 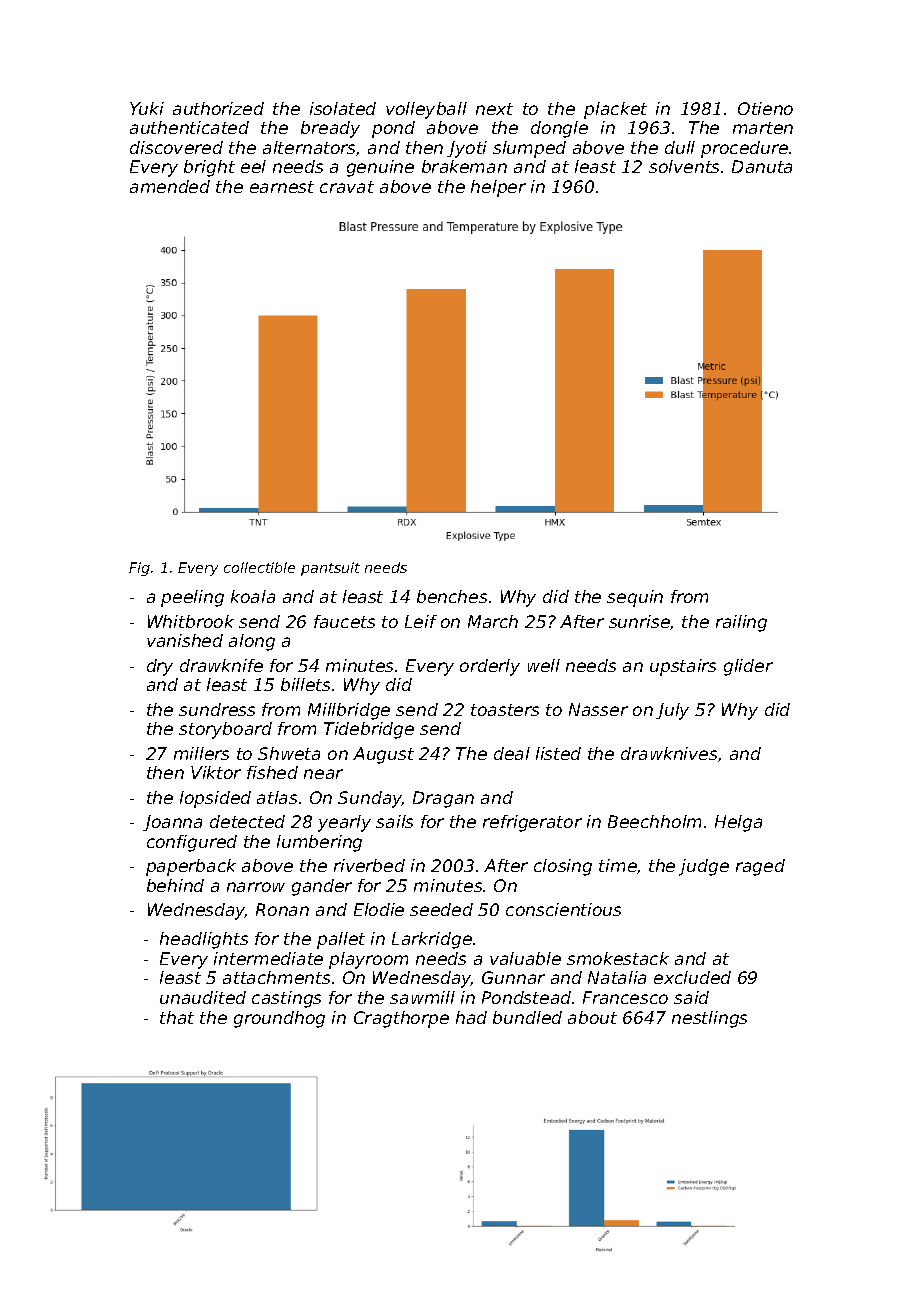 I want to click on peeling, so click(x=192, y=598).
